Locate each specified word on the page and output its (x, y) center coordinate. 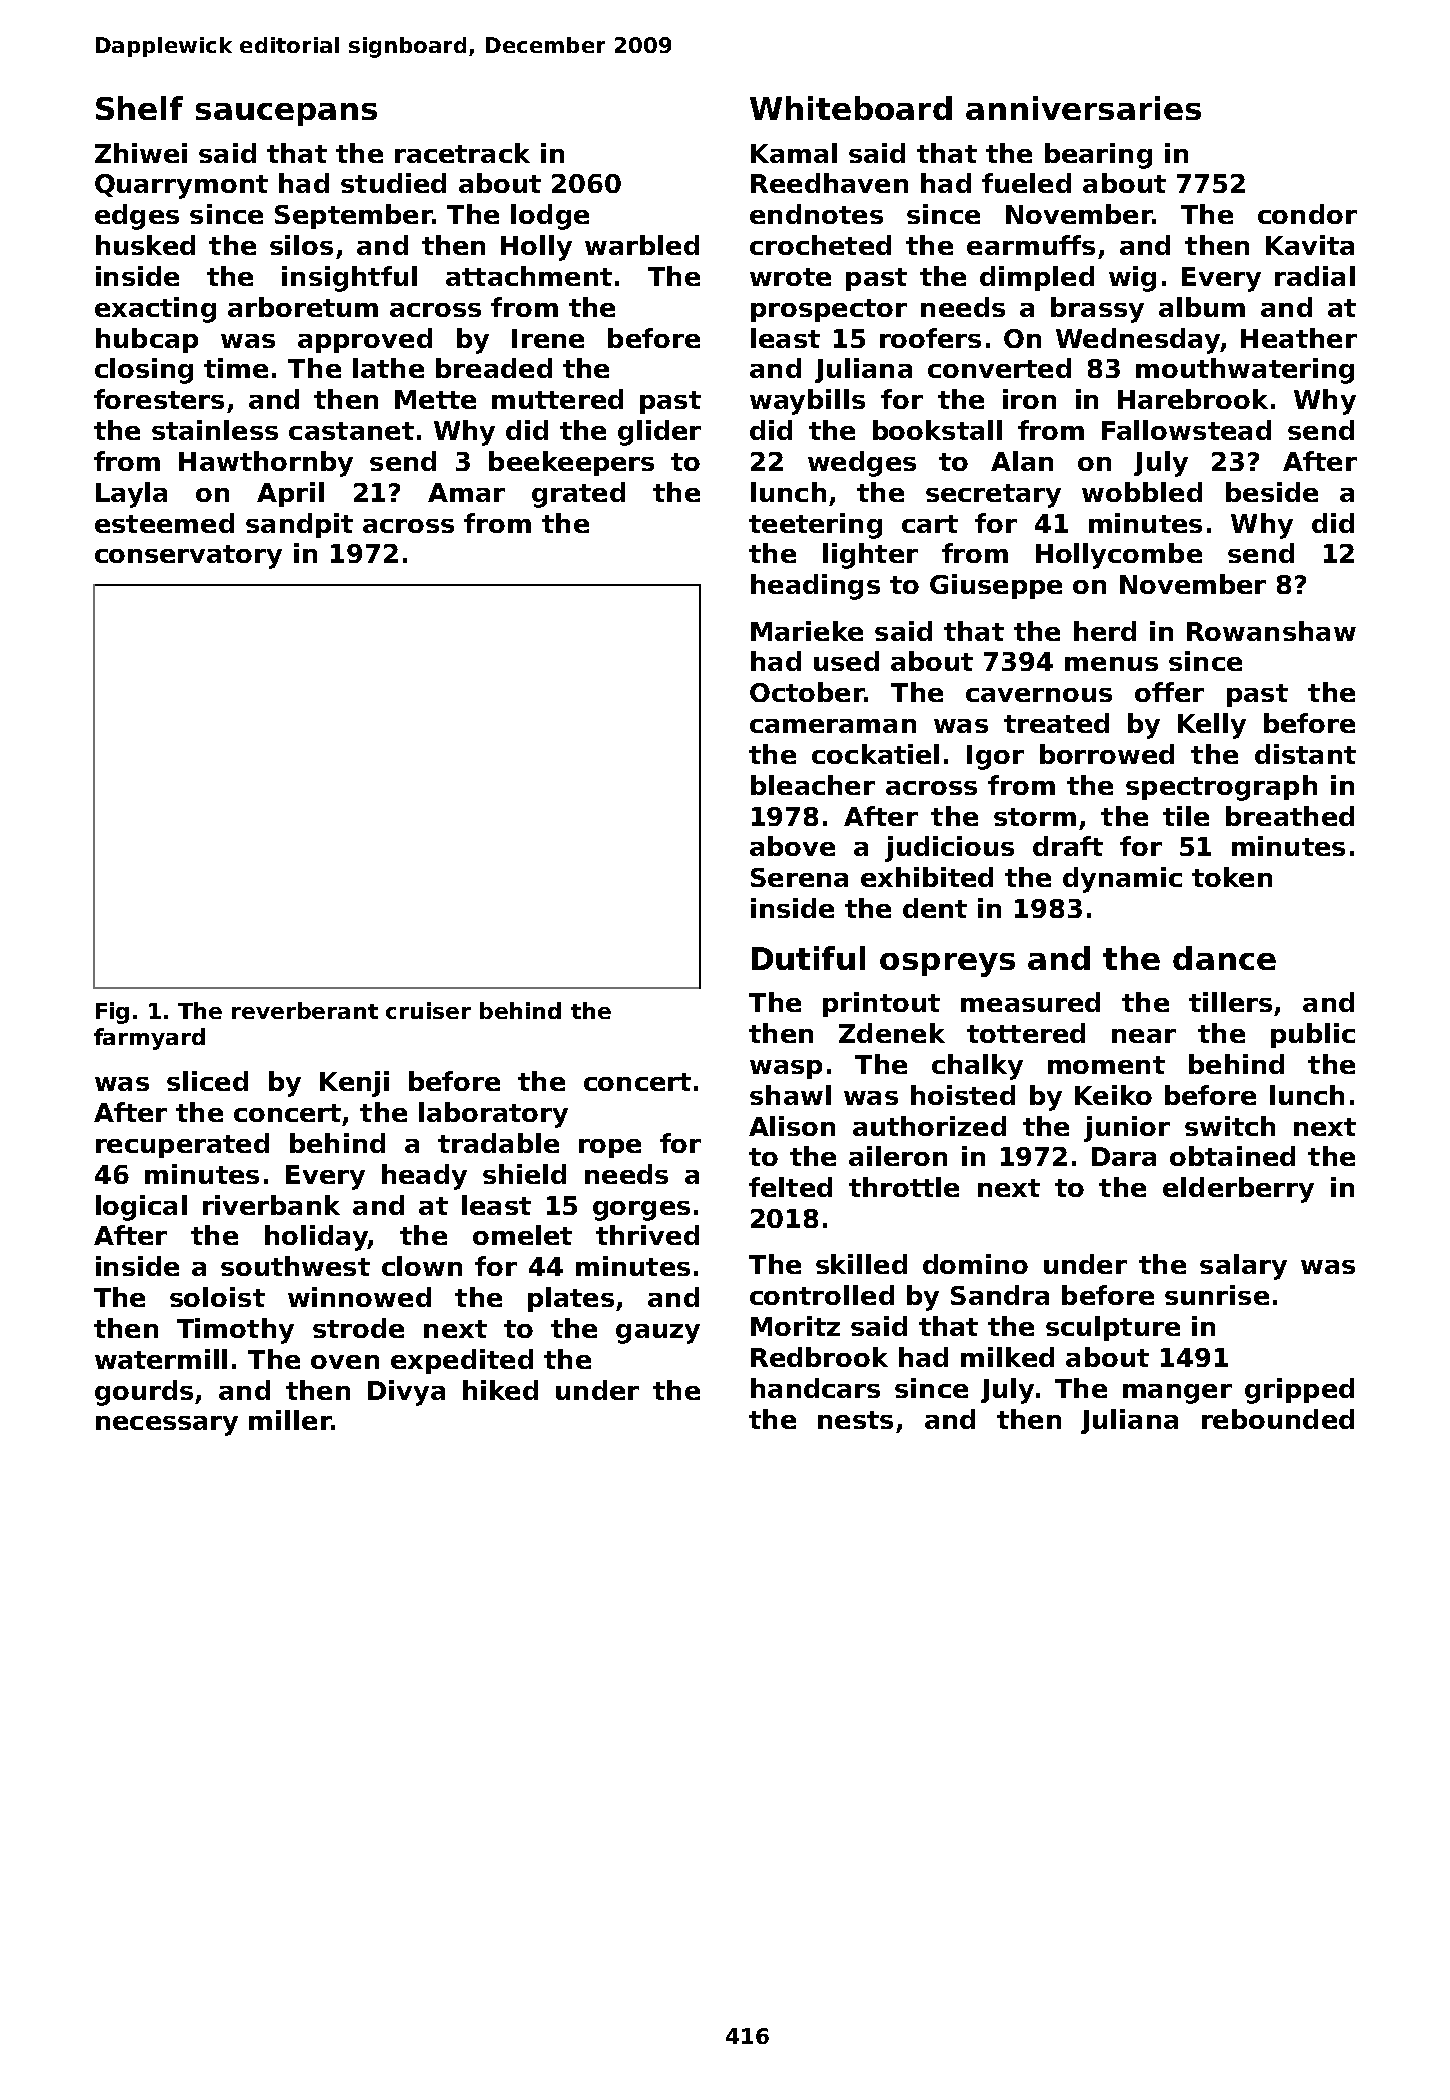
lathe (388, 368)
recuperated (182, 1145)
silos (301, 245)
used (846, 661)
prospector (829, 310)
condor (1307, 214)
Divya (406, 1393)
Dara (1124, 1156)
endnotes (816, 214)
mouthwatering (1245, 371)
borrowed (1107, 754)
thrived (647, 1235)
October (807, 692)
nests (855, 1420)
